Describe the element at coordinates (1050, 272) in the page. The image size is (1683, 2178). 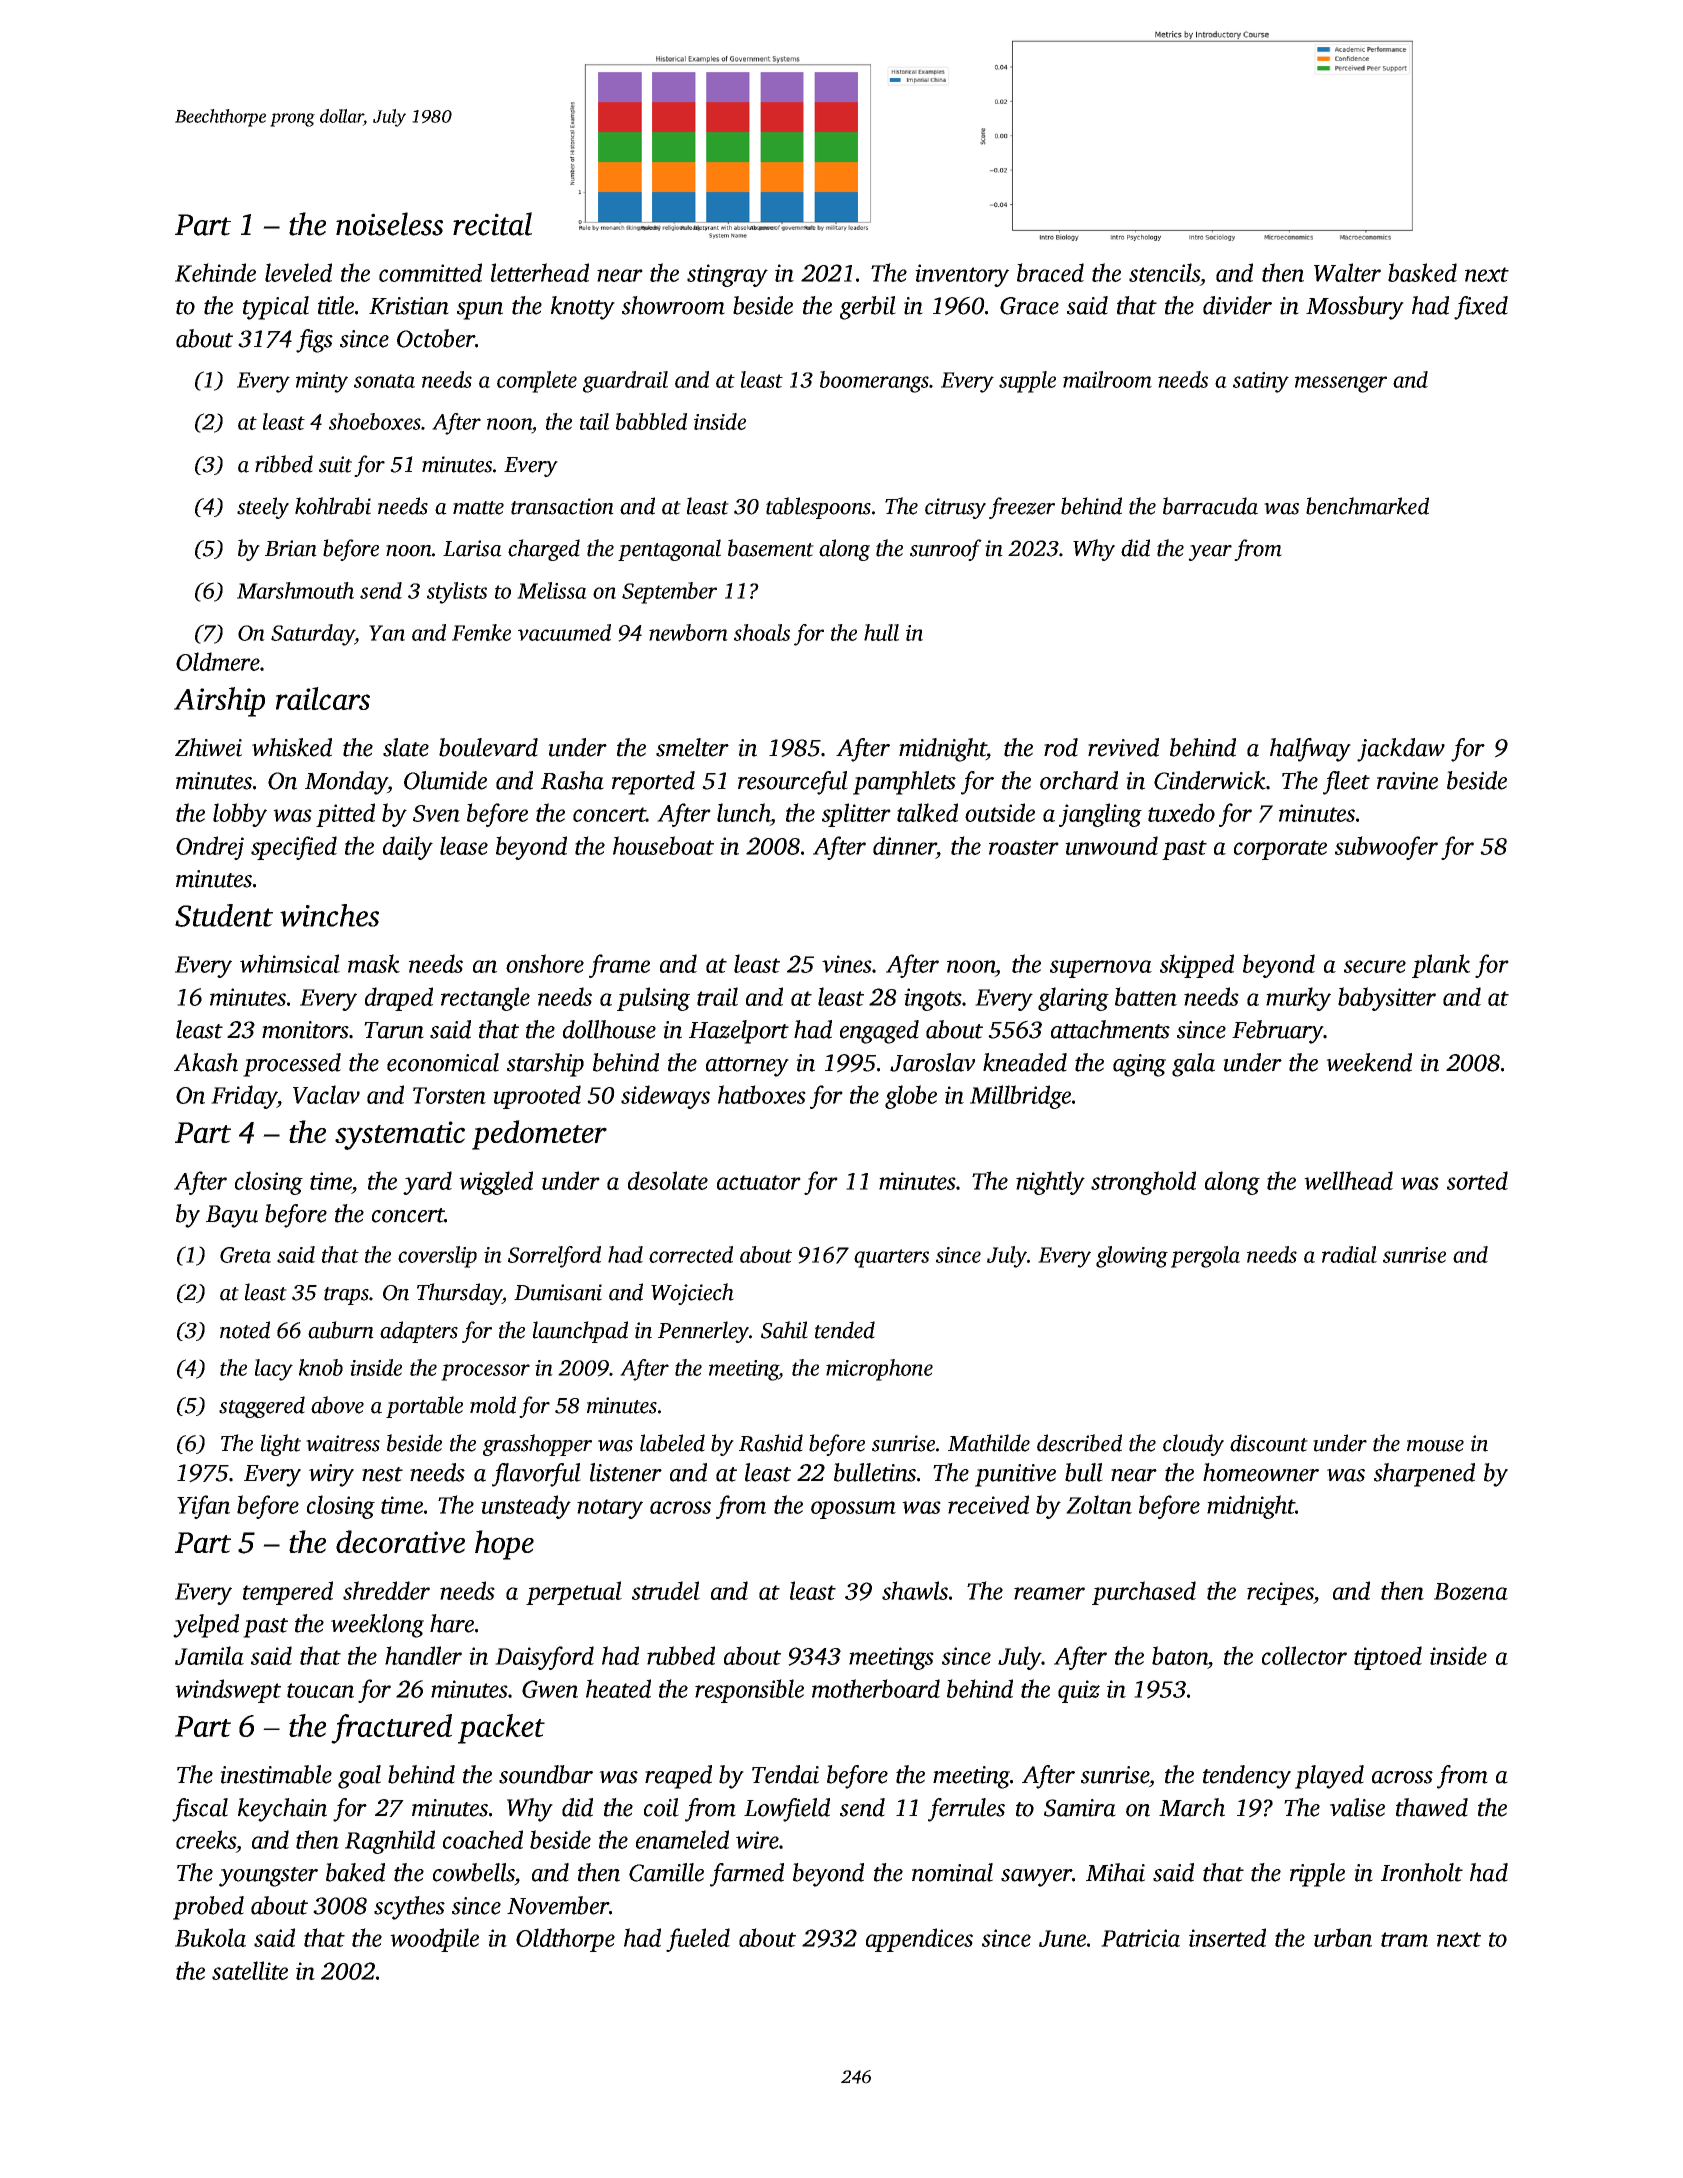
I see `braced` at that location.
